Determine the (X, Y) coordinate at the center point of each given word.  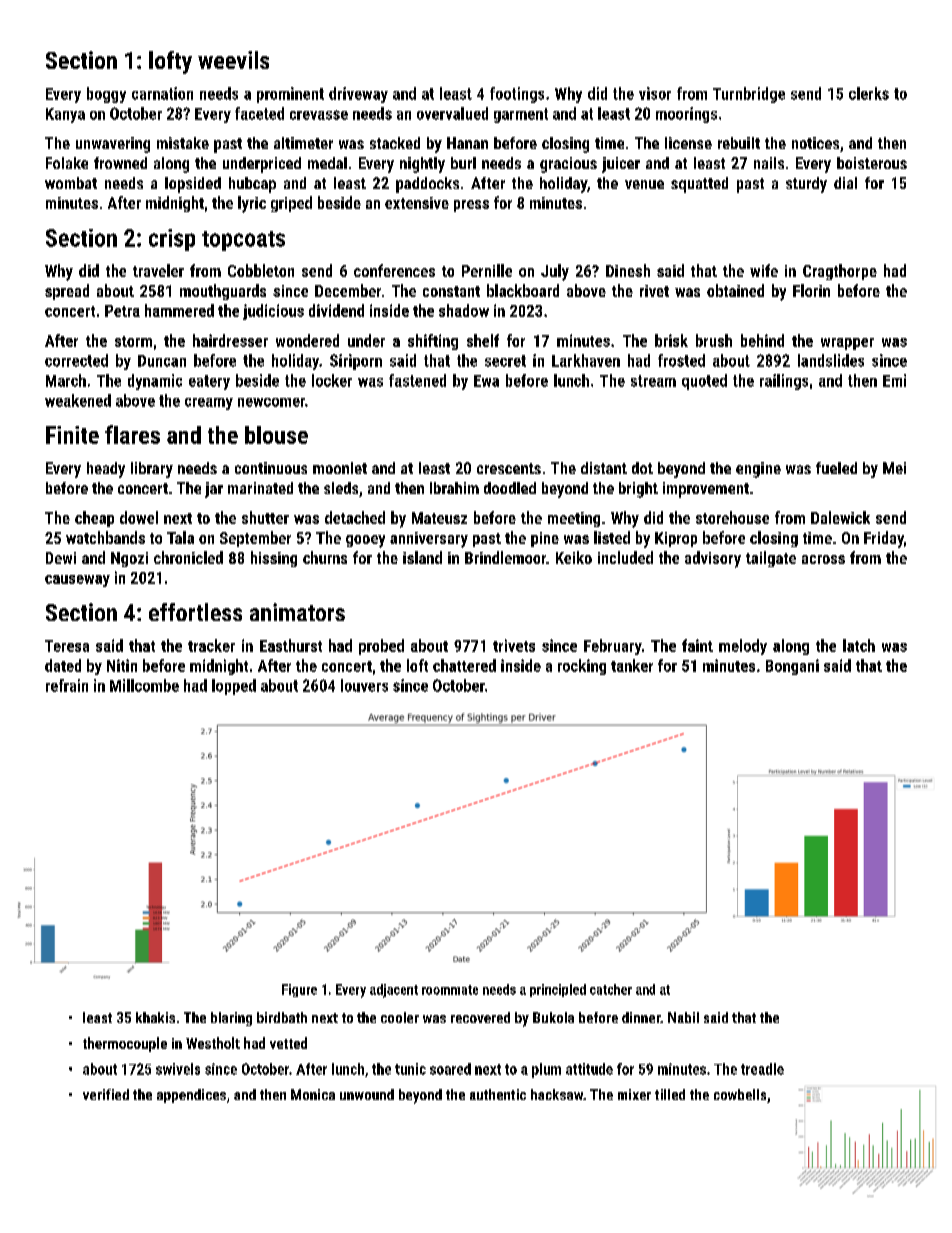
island (422, 557)
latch (859, 645)
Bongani (792, 667)
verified (106, 1094)
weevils (233, 60)
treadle (762, 1069)
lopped (234, 687)
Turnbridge (749, 95)
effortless (195, 612)
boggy (106, 95)
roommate (450, 990)
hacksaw (557, 1094)
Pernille (487, 270)
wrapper (847, 344)
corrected (76, 360)
